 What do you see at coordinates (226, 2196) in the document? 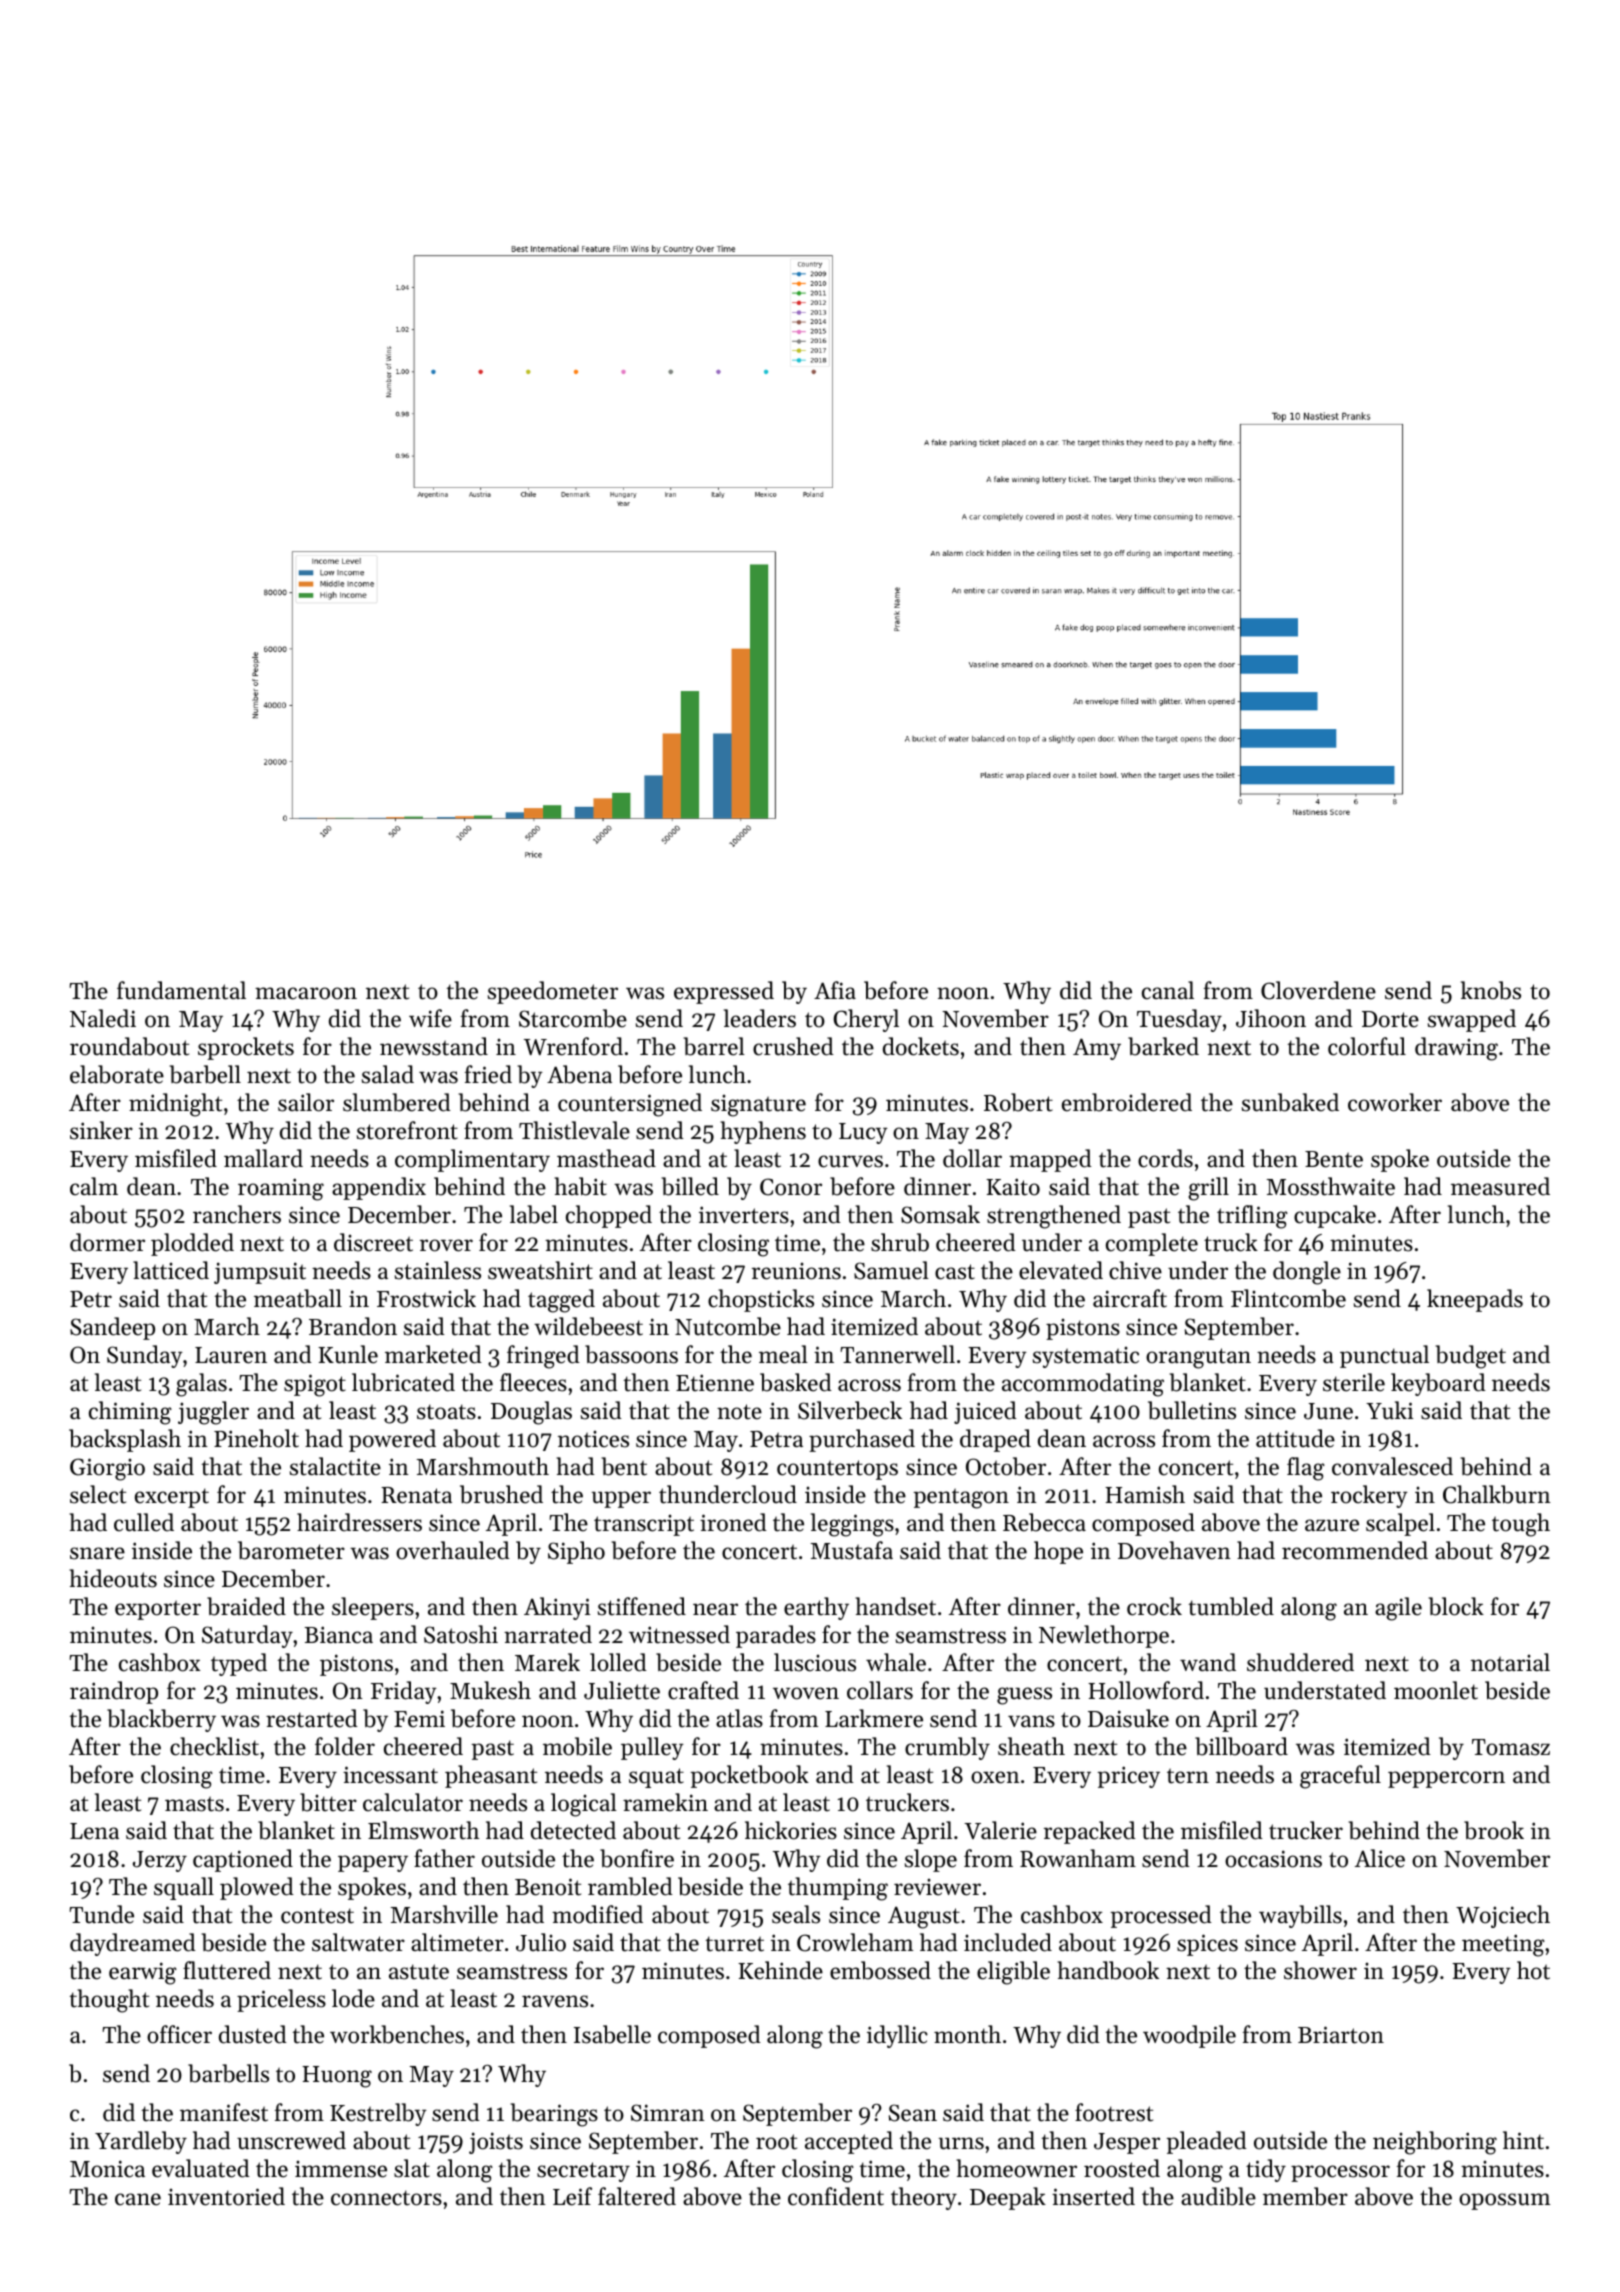
I see `inventoried` at bounding box center [226, 2196].
